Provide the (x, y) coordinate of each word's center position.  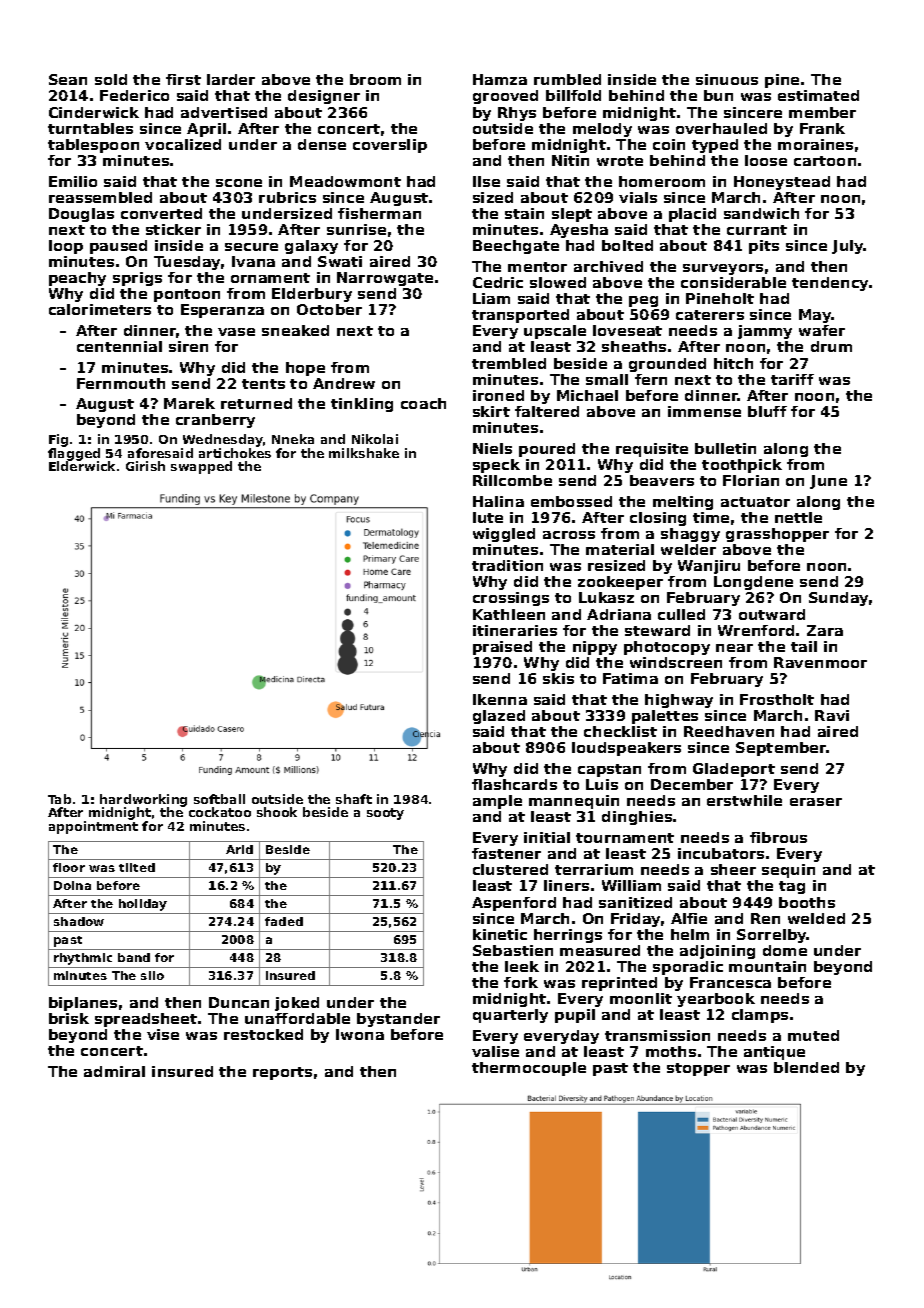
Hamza (500, 79)
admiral (114, 1071)
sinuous (727, 79)
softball (219, 799)
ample (497, 802)
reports (282, 1073)
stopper (698, 1069)
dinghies (637, 818)
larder (231, 79)
